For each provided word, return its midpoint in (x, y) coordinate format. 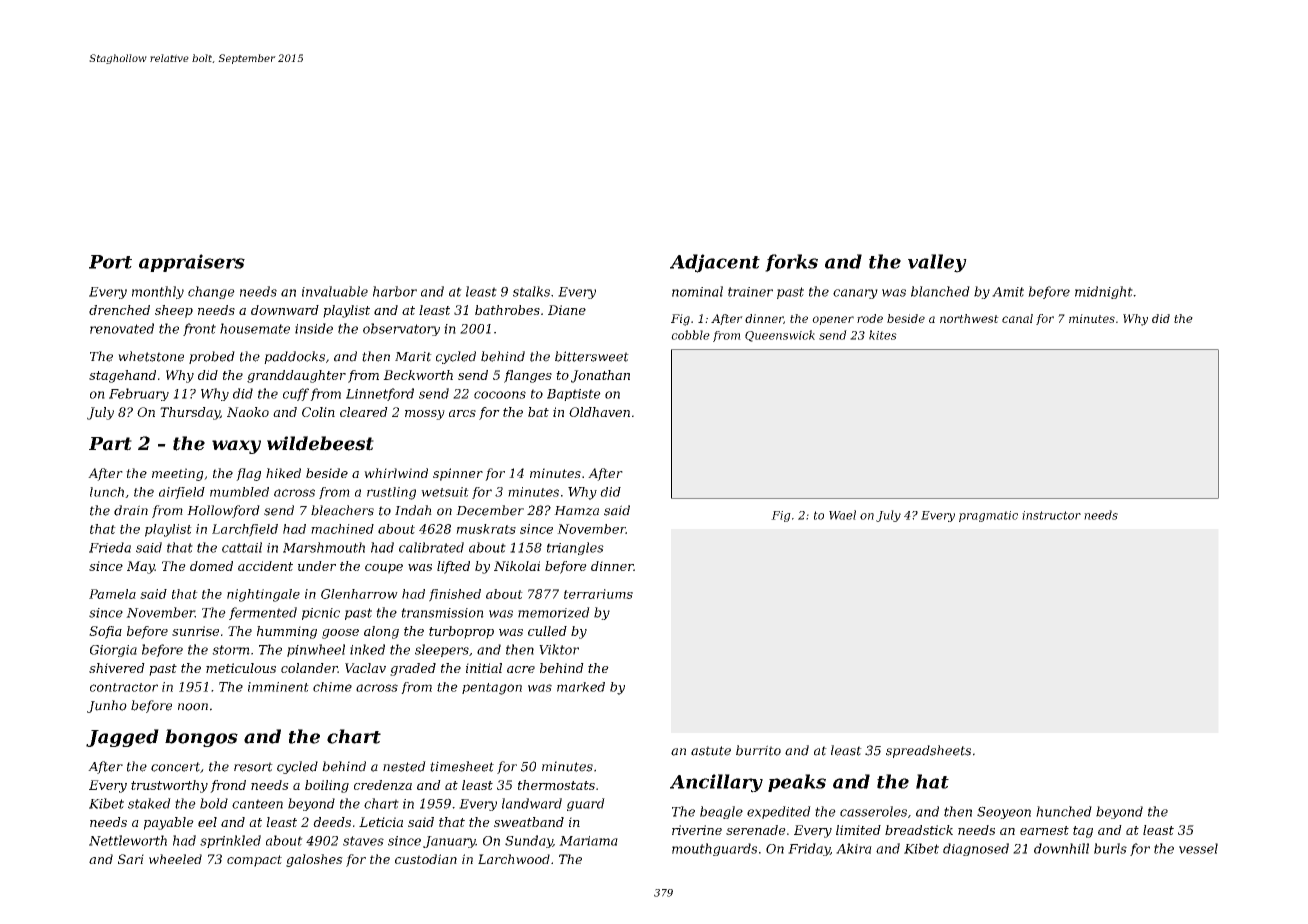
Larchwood (514, 859)
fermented (263, 613)
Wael (842, 515)
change (211, 292)
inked (367, 649)
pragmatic (988, 516)
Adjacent (715, 263)
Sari (131, 859)
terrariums (598, 594)
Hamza (576, 511)
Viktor (559, 649)
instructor (1051, 515)
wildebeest (320, 443)
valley (937, 263)
